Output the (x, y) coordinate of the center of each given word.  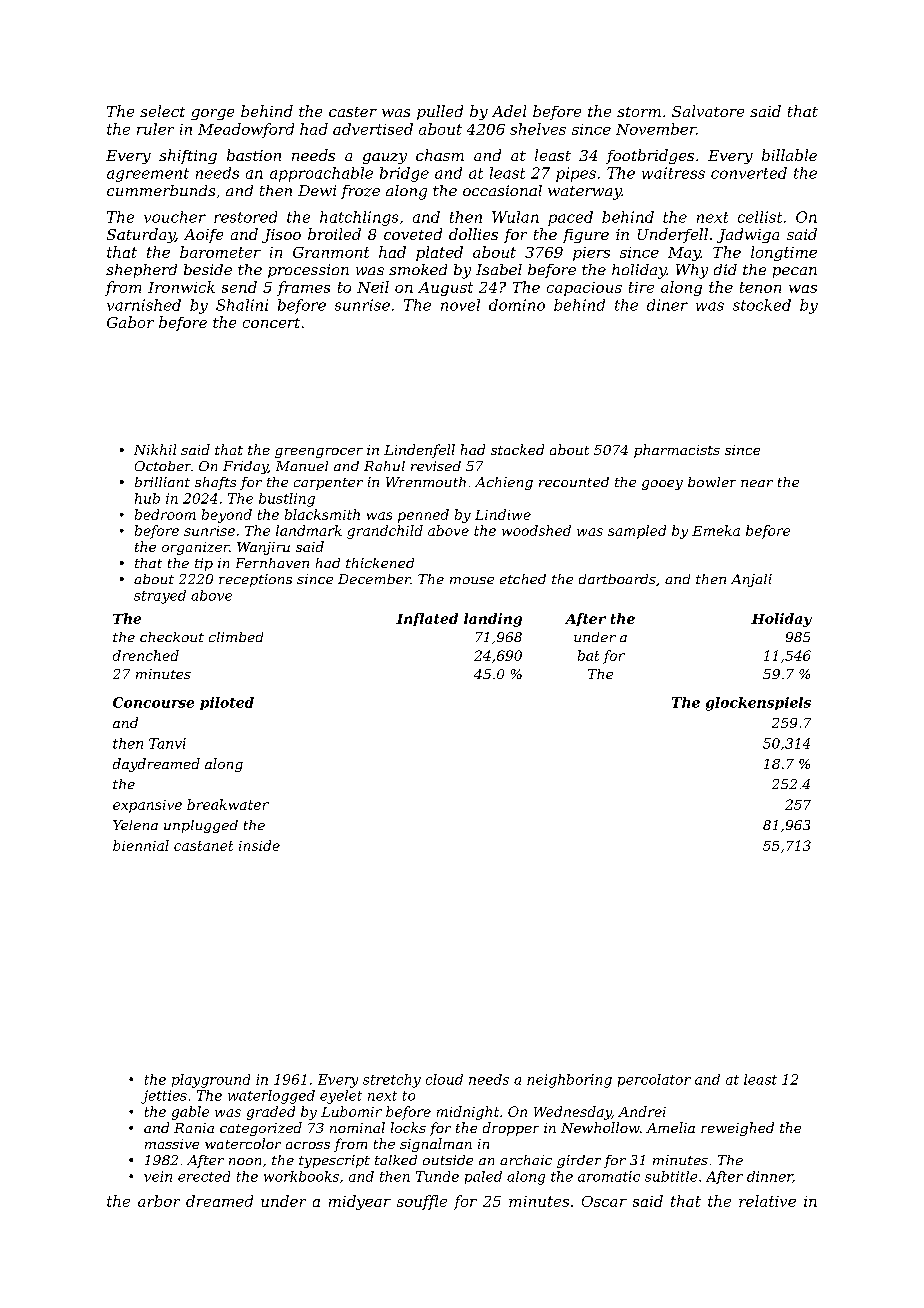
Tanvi (167, 743)
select (162, 111)
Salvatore (708, 111)
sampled (637, 532)
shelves (538, 129)
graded (271, 1113)
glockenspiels (758, 704)
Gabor (130, 322)
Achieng (504, 483)
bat (588, 655)
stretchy (392, 1081)
